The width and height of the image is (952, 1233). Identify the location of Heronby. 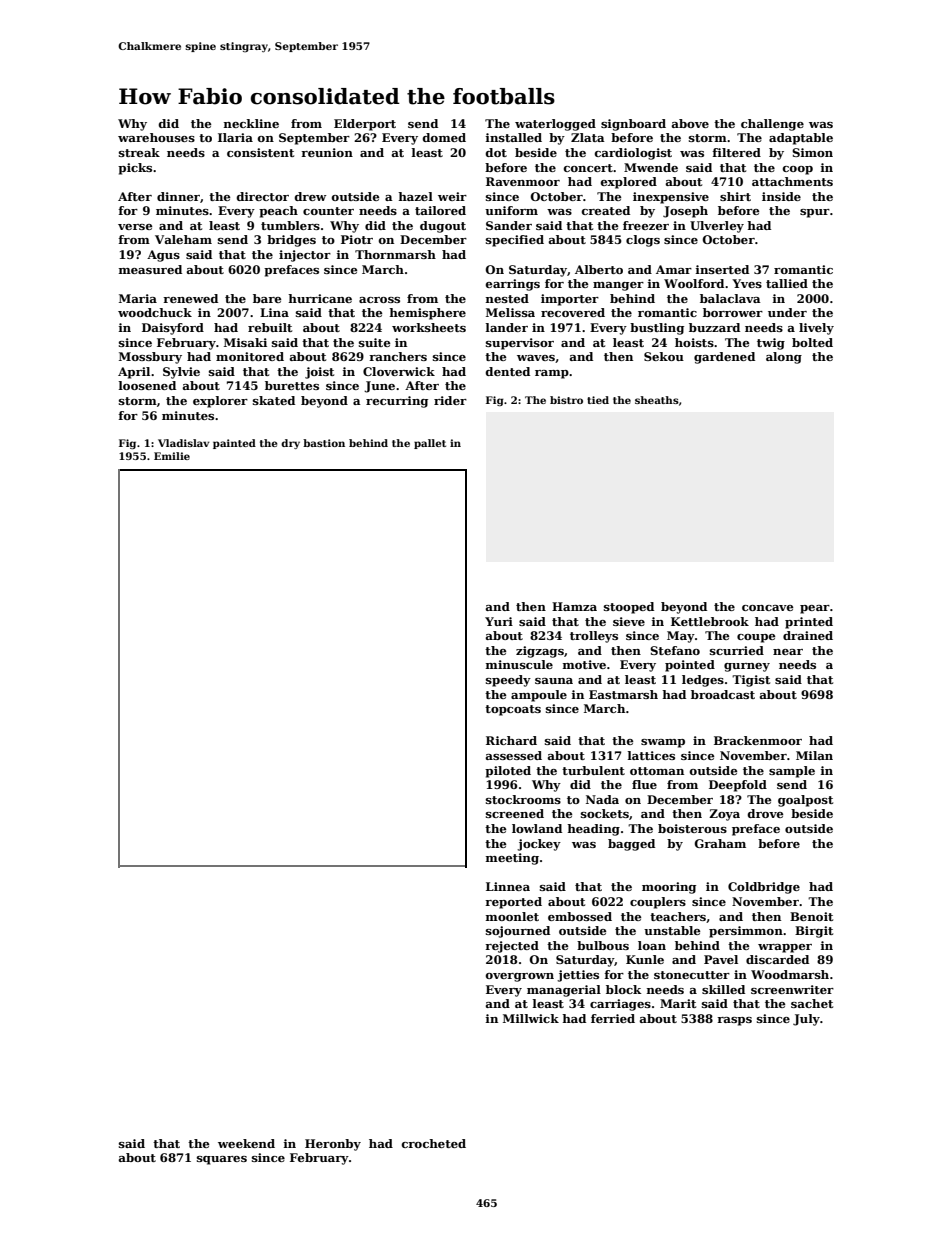
(333, 1145).
